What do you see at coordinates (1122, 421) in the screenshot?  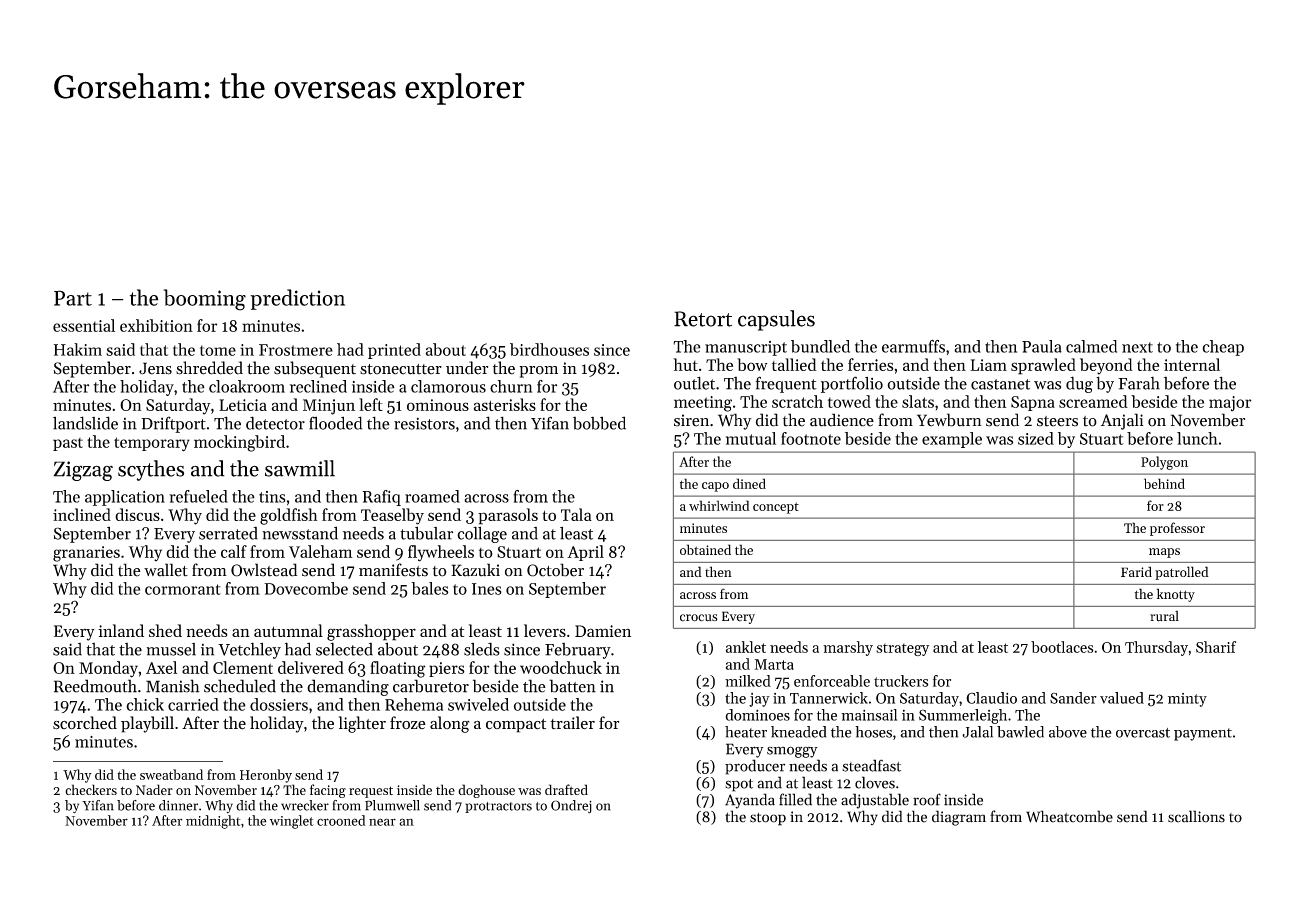 I see `Anjali` at bounding box center [1122, 421].
